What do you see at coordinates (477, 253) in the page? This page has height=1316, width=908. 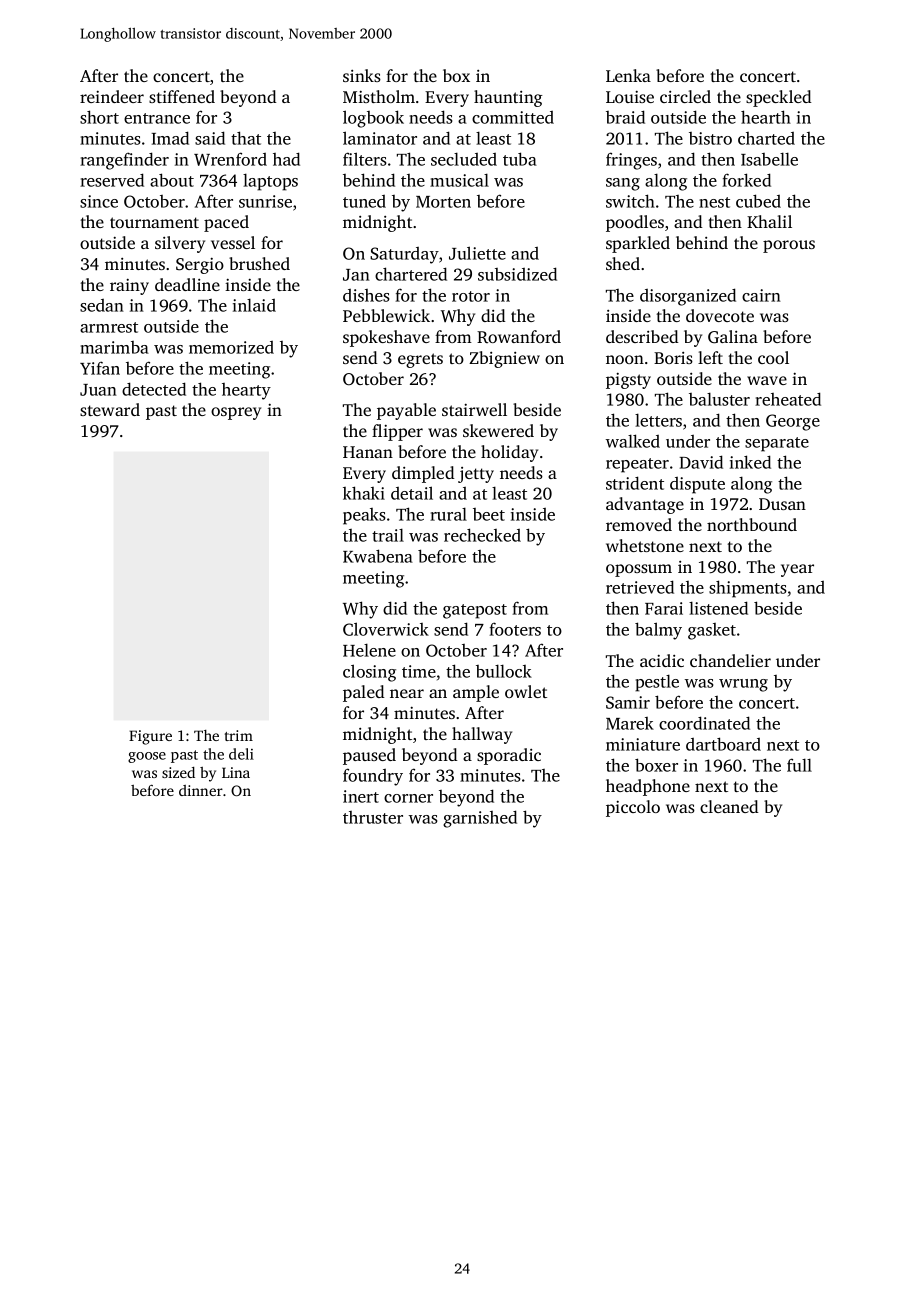 I see `Juliette` at bounding box center [477, 253].
